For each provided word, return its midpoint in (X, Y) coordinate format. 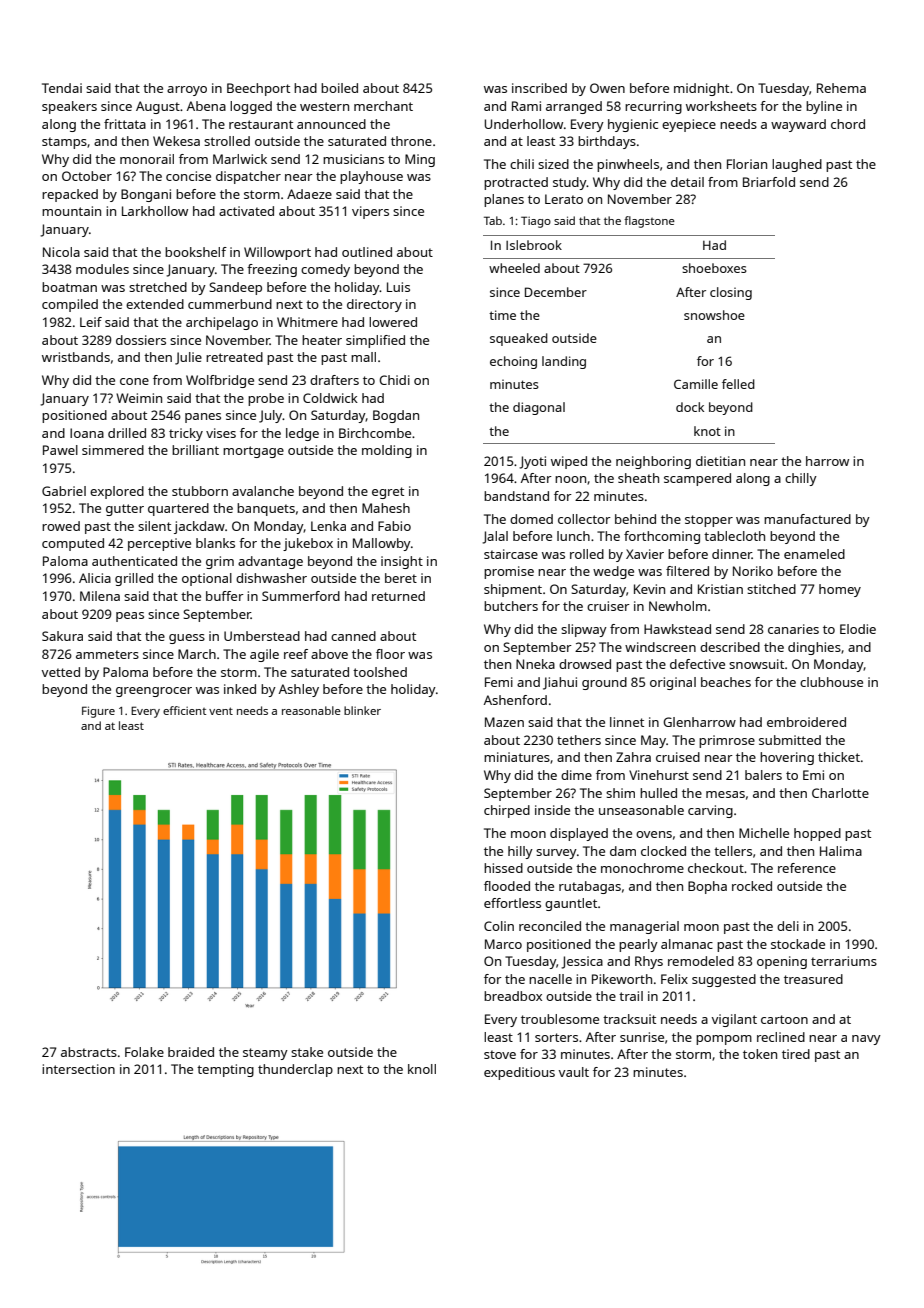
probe (266, 399)
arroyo (187, 91)
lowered (393, 322)
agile (264, 655)
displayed (579, 834)
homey (840, 590)
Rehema (841, 88)
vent (221, 711)
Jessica (582, 962)
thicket (839, 757)
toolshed (380, 672)
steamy (265, 1054)
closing (731, 293)
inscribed (539, 88)
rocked (752, 886)
